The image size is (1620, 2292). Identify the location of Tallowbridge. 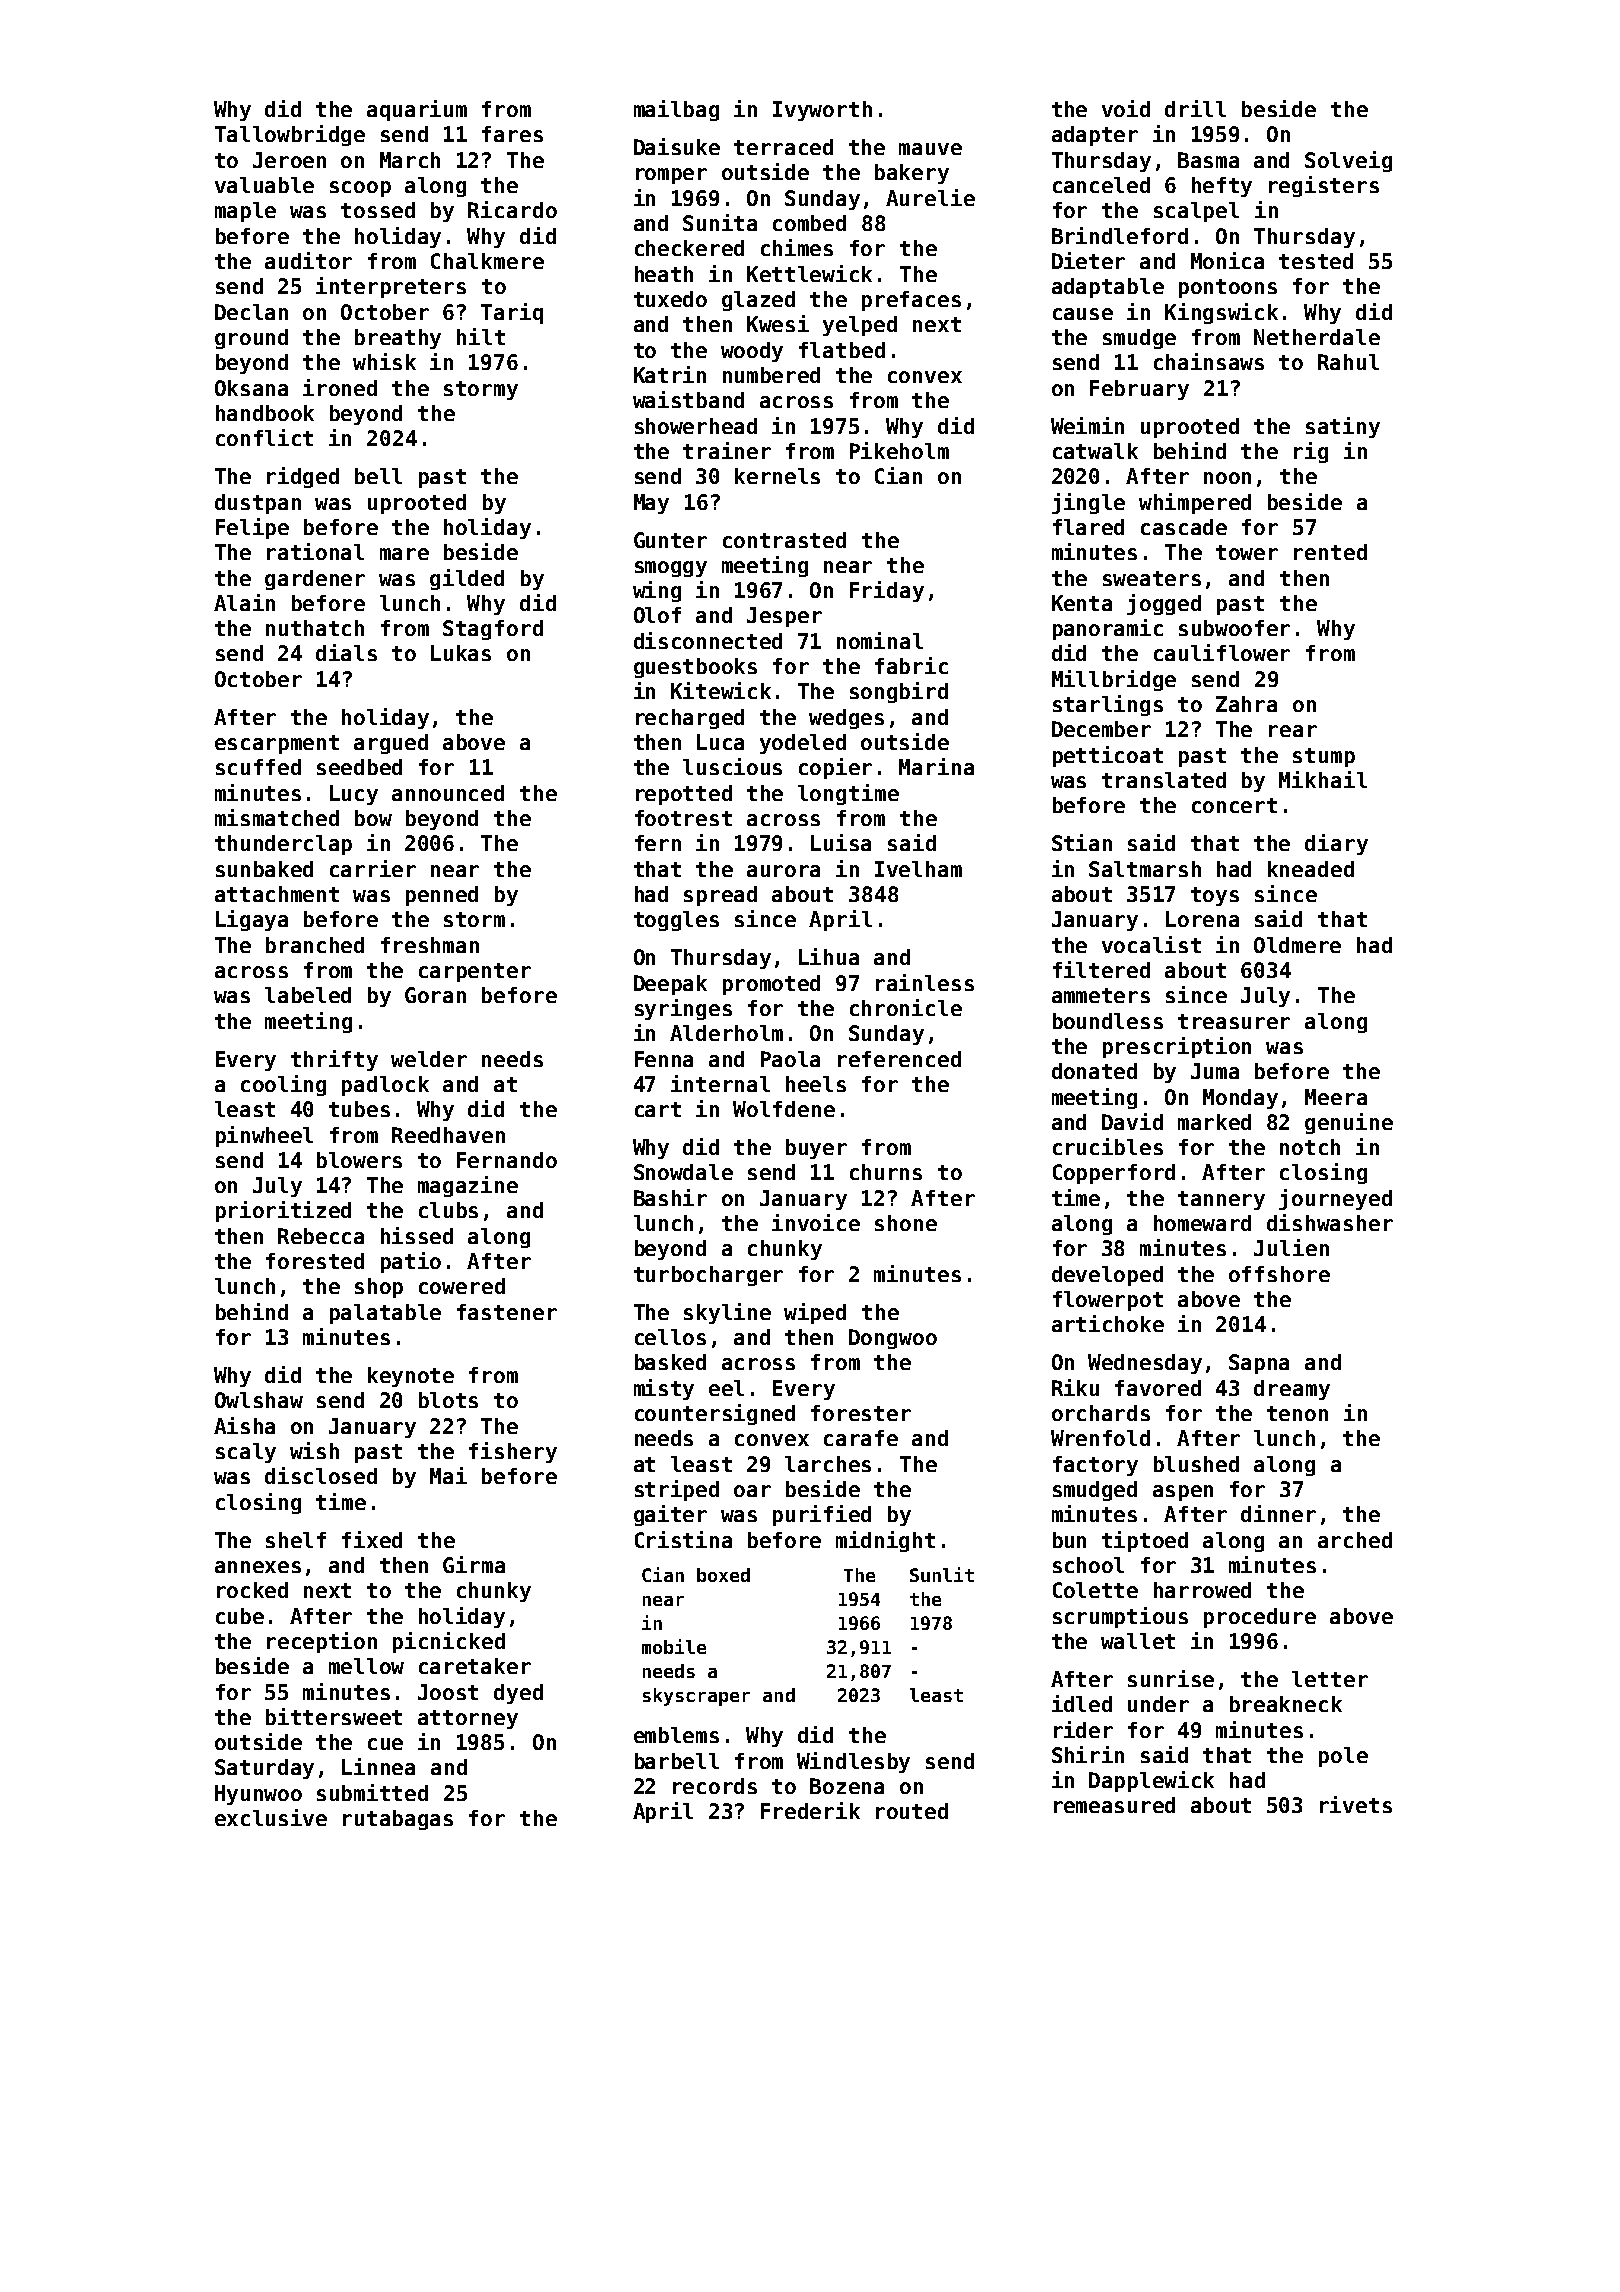
(290, 135).
